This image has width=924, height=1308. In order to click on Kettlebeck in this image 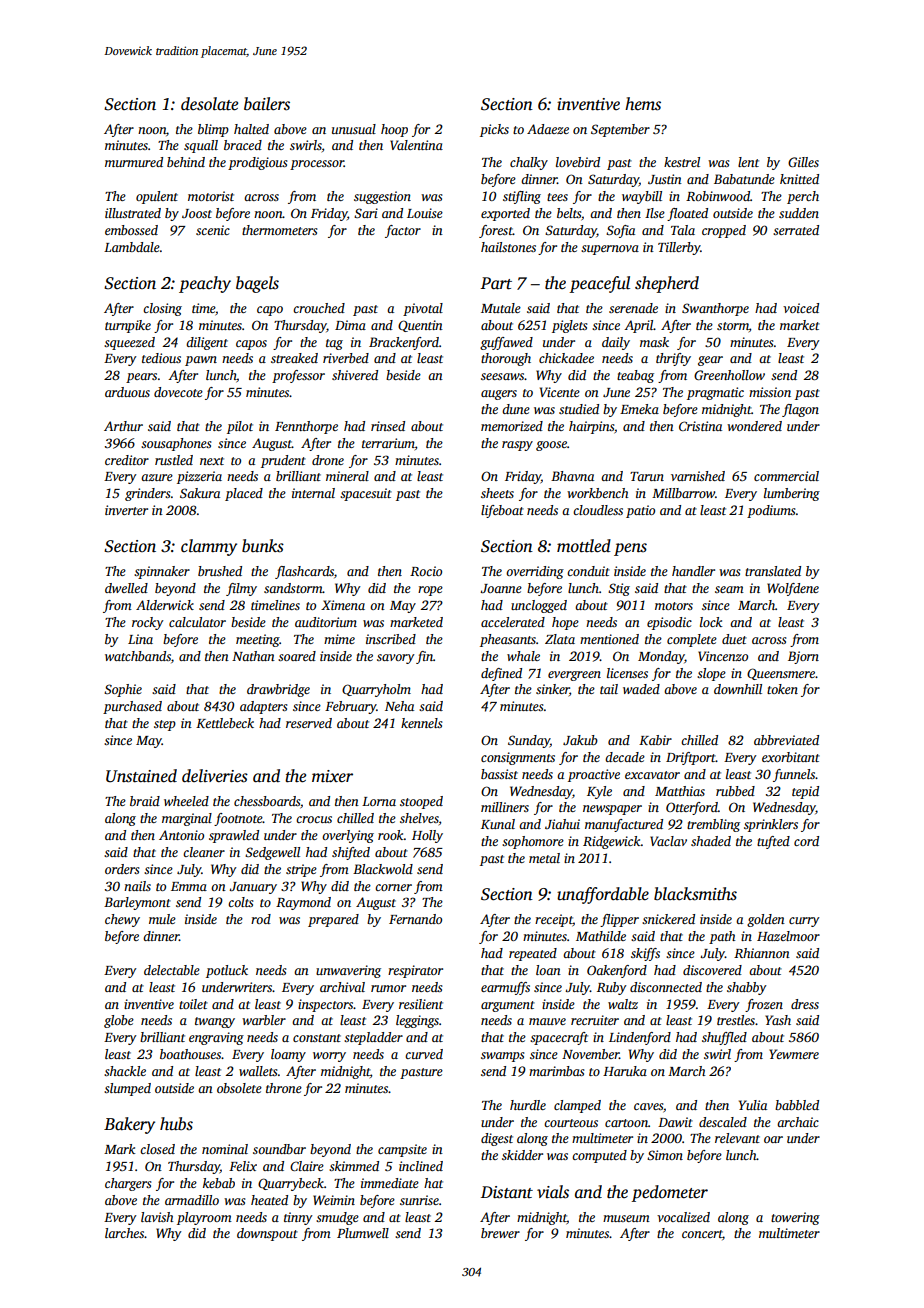, I will do `click(225, 723)`.
